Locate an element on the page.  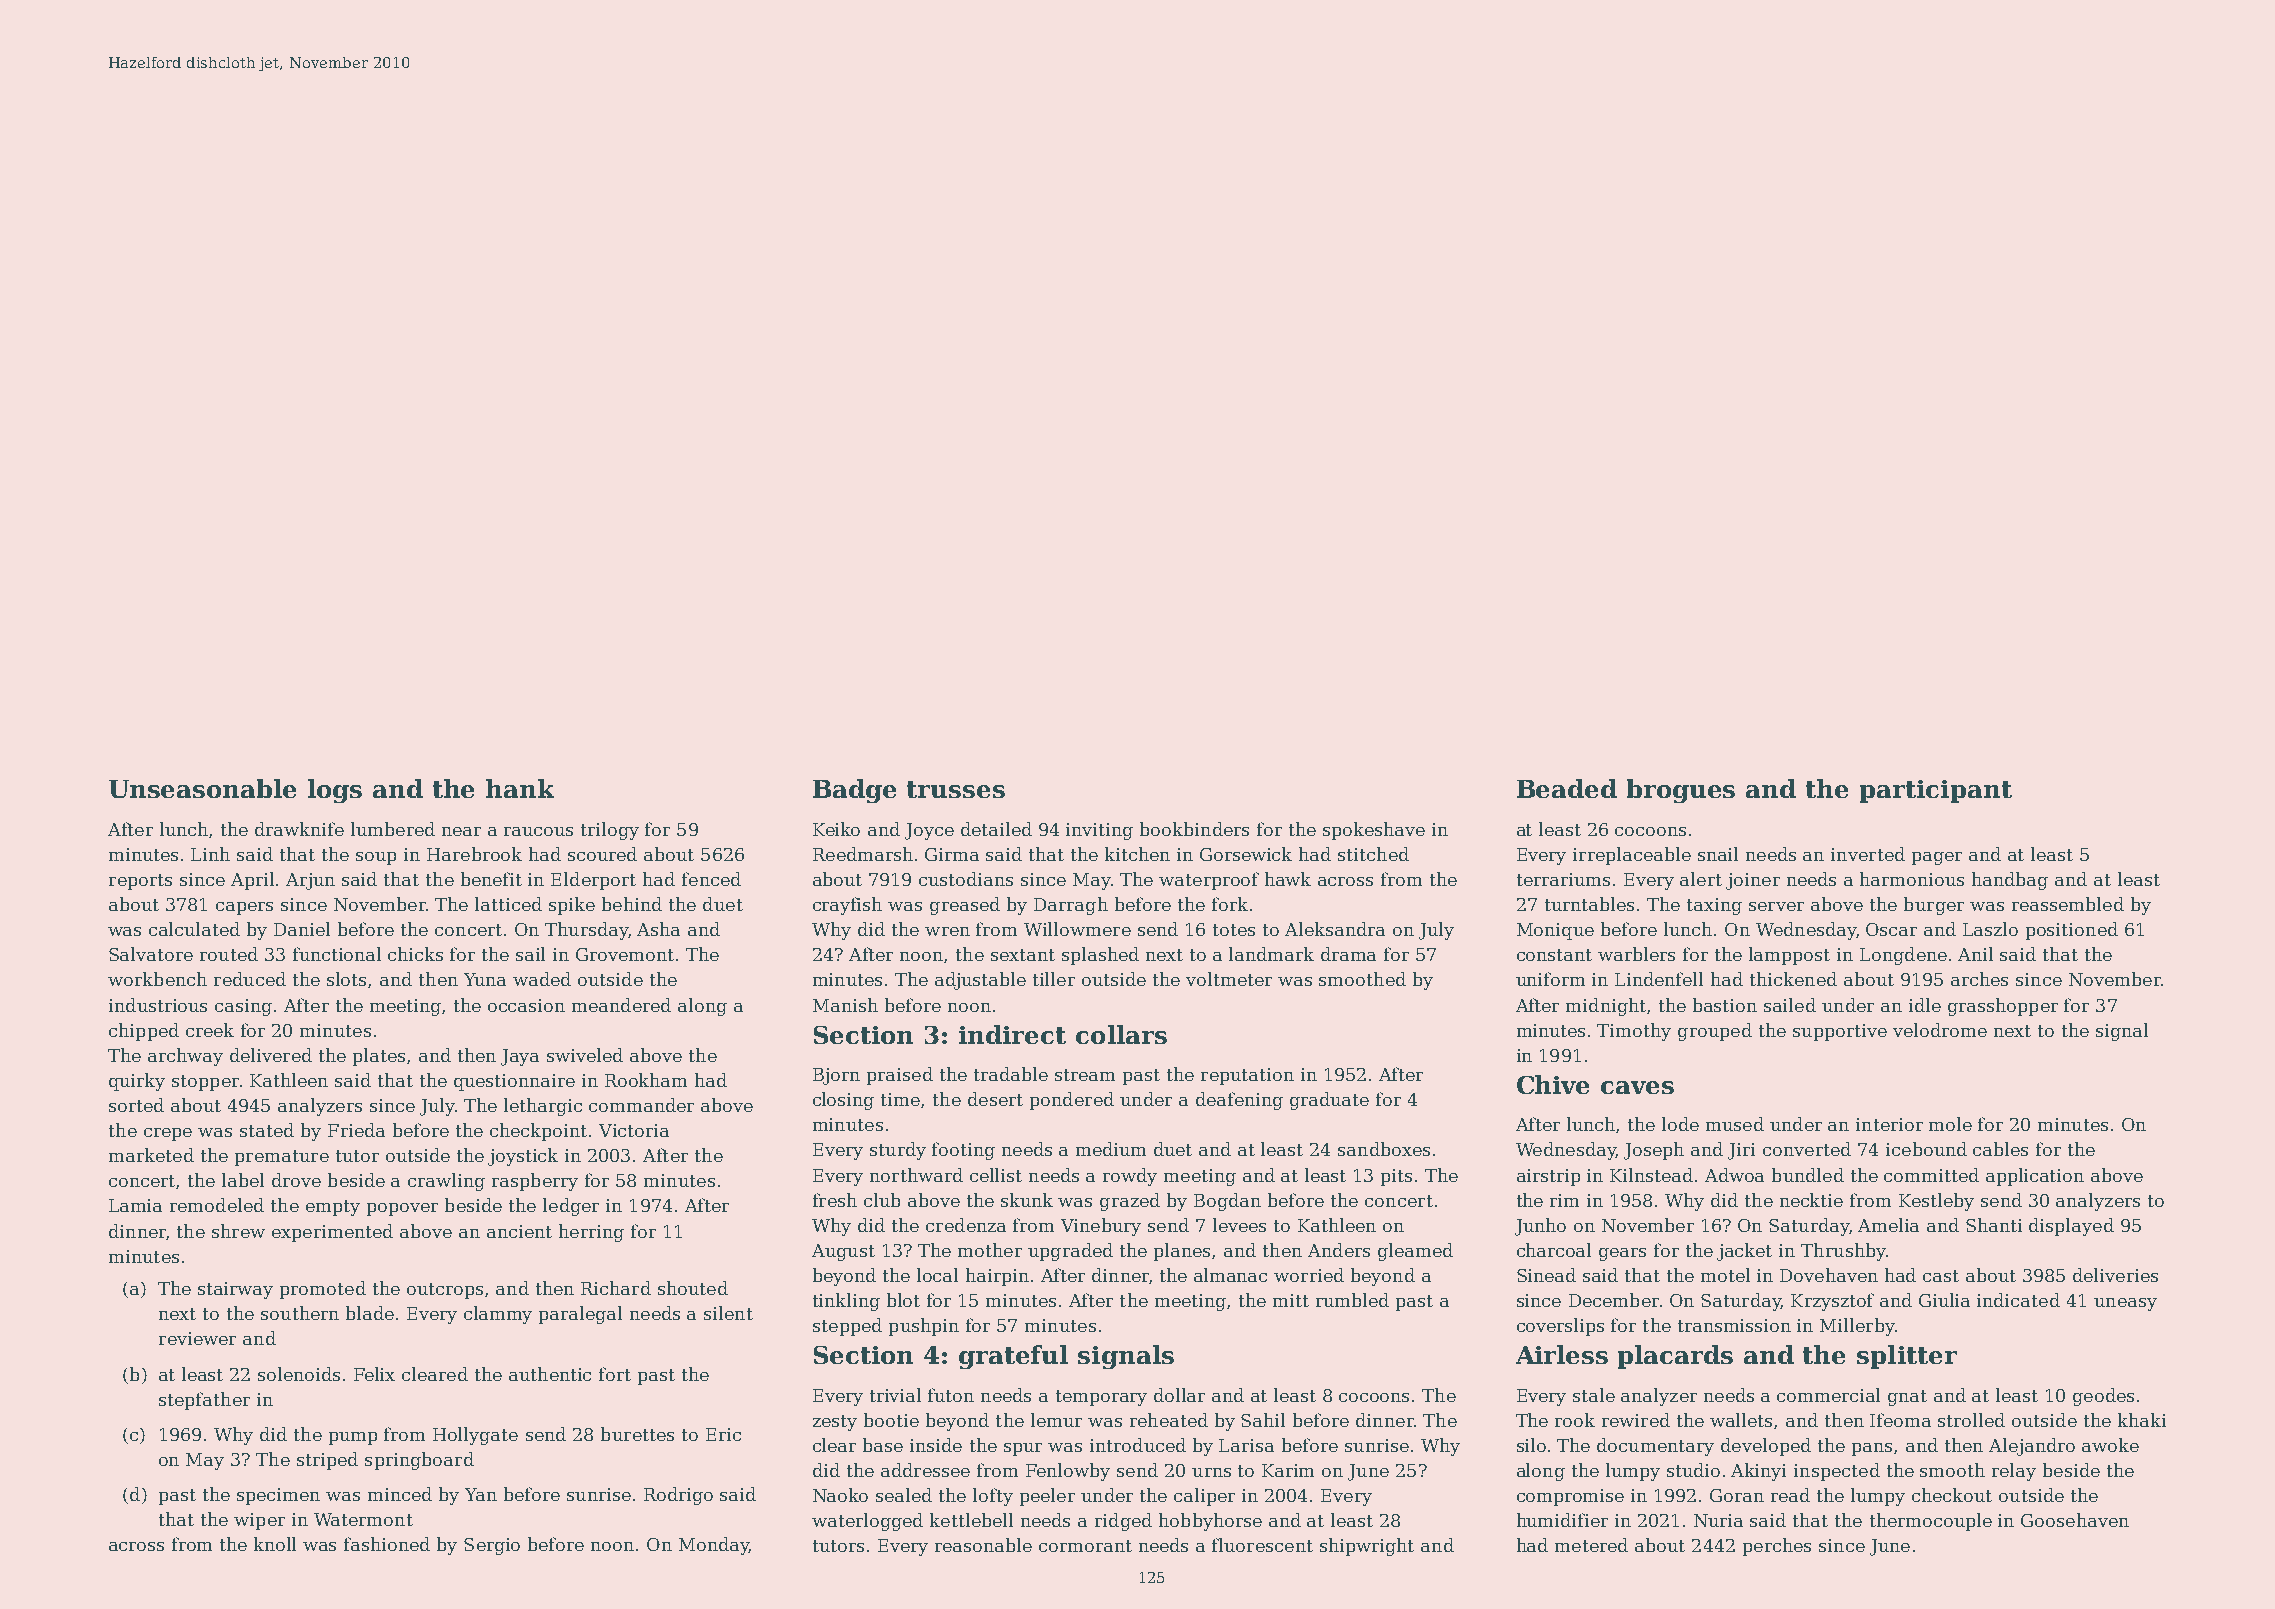
sextant is located at coordinates (1023, 955).
